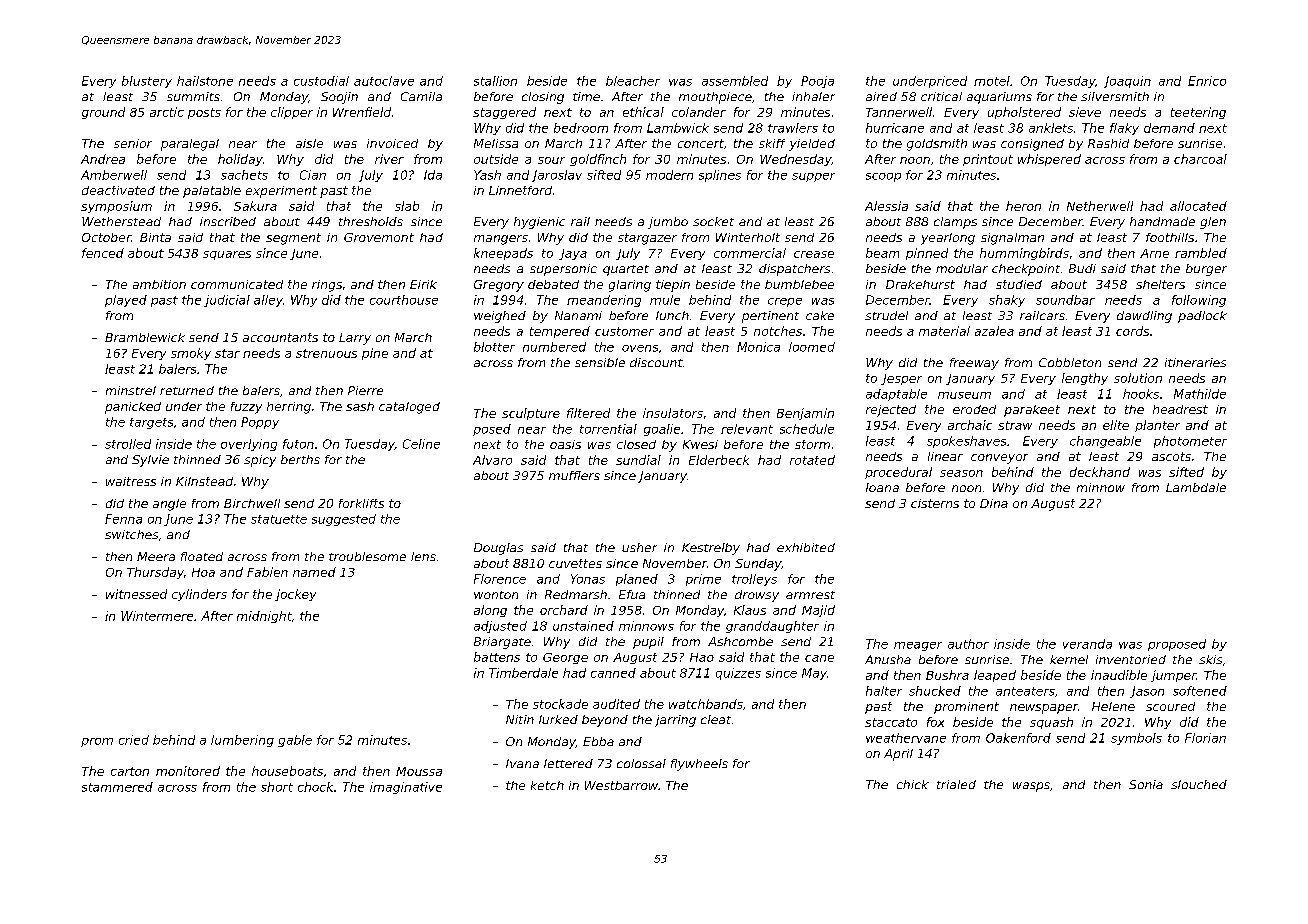  What do you see at coordinates (1207, 81) in the page?
I see `Enrico` at bounding box center [1207, 81].
